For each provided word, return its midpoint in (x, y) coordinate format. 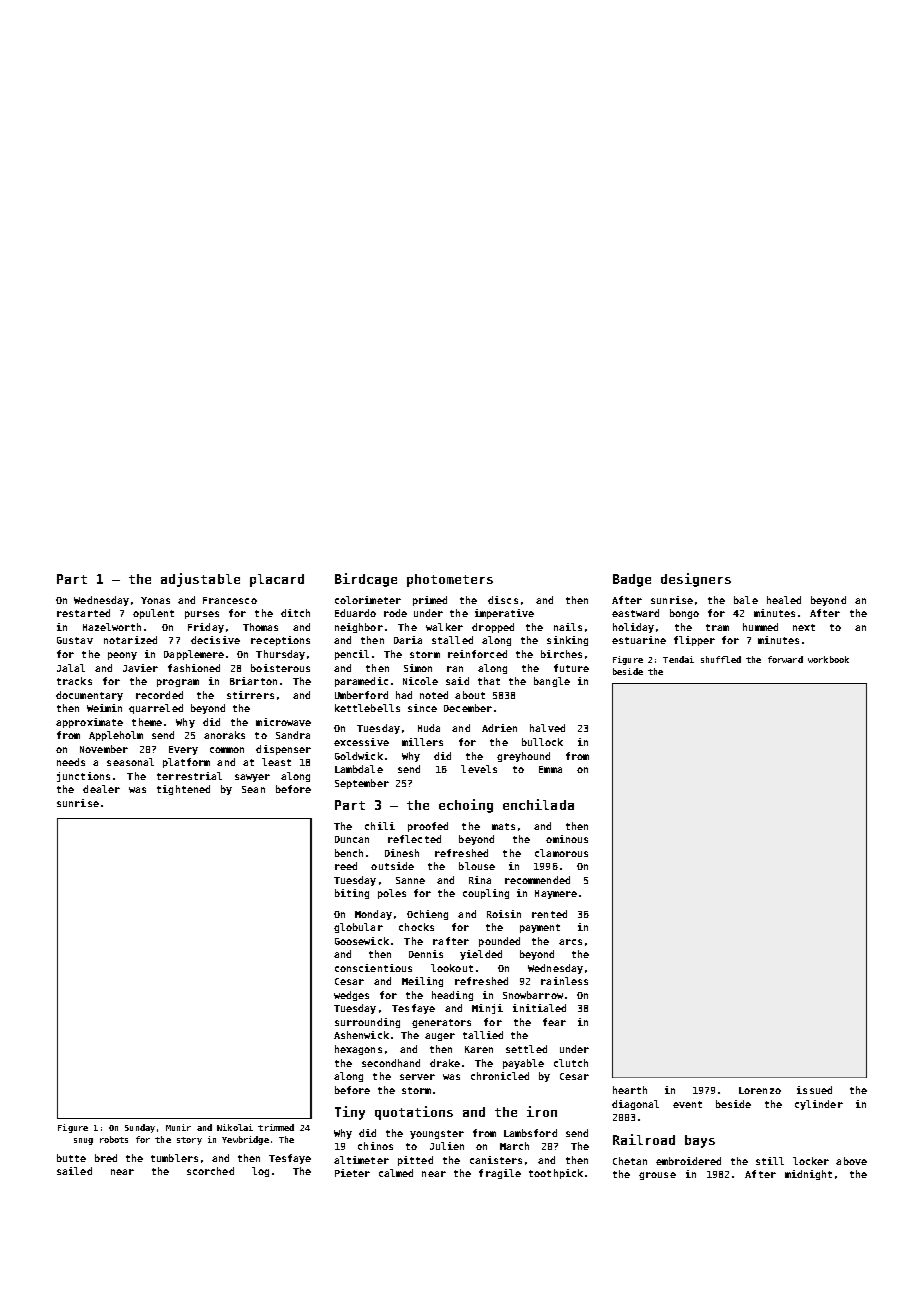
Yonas (155, 600)
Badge (632, 580)
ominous (567, 839)
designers (696, 580)
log (260, 1172)
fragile (500, 1174)
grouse (657, 1176)
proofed (428, 827)
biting (352, 894)
